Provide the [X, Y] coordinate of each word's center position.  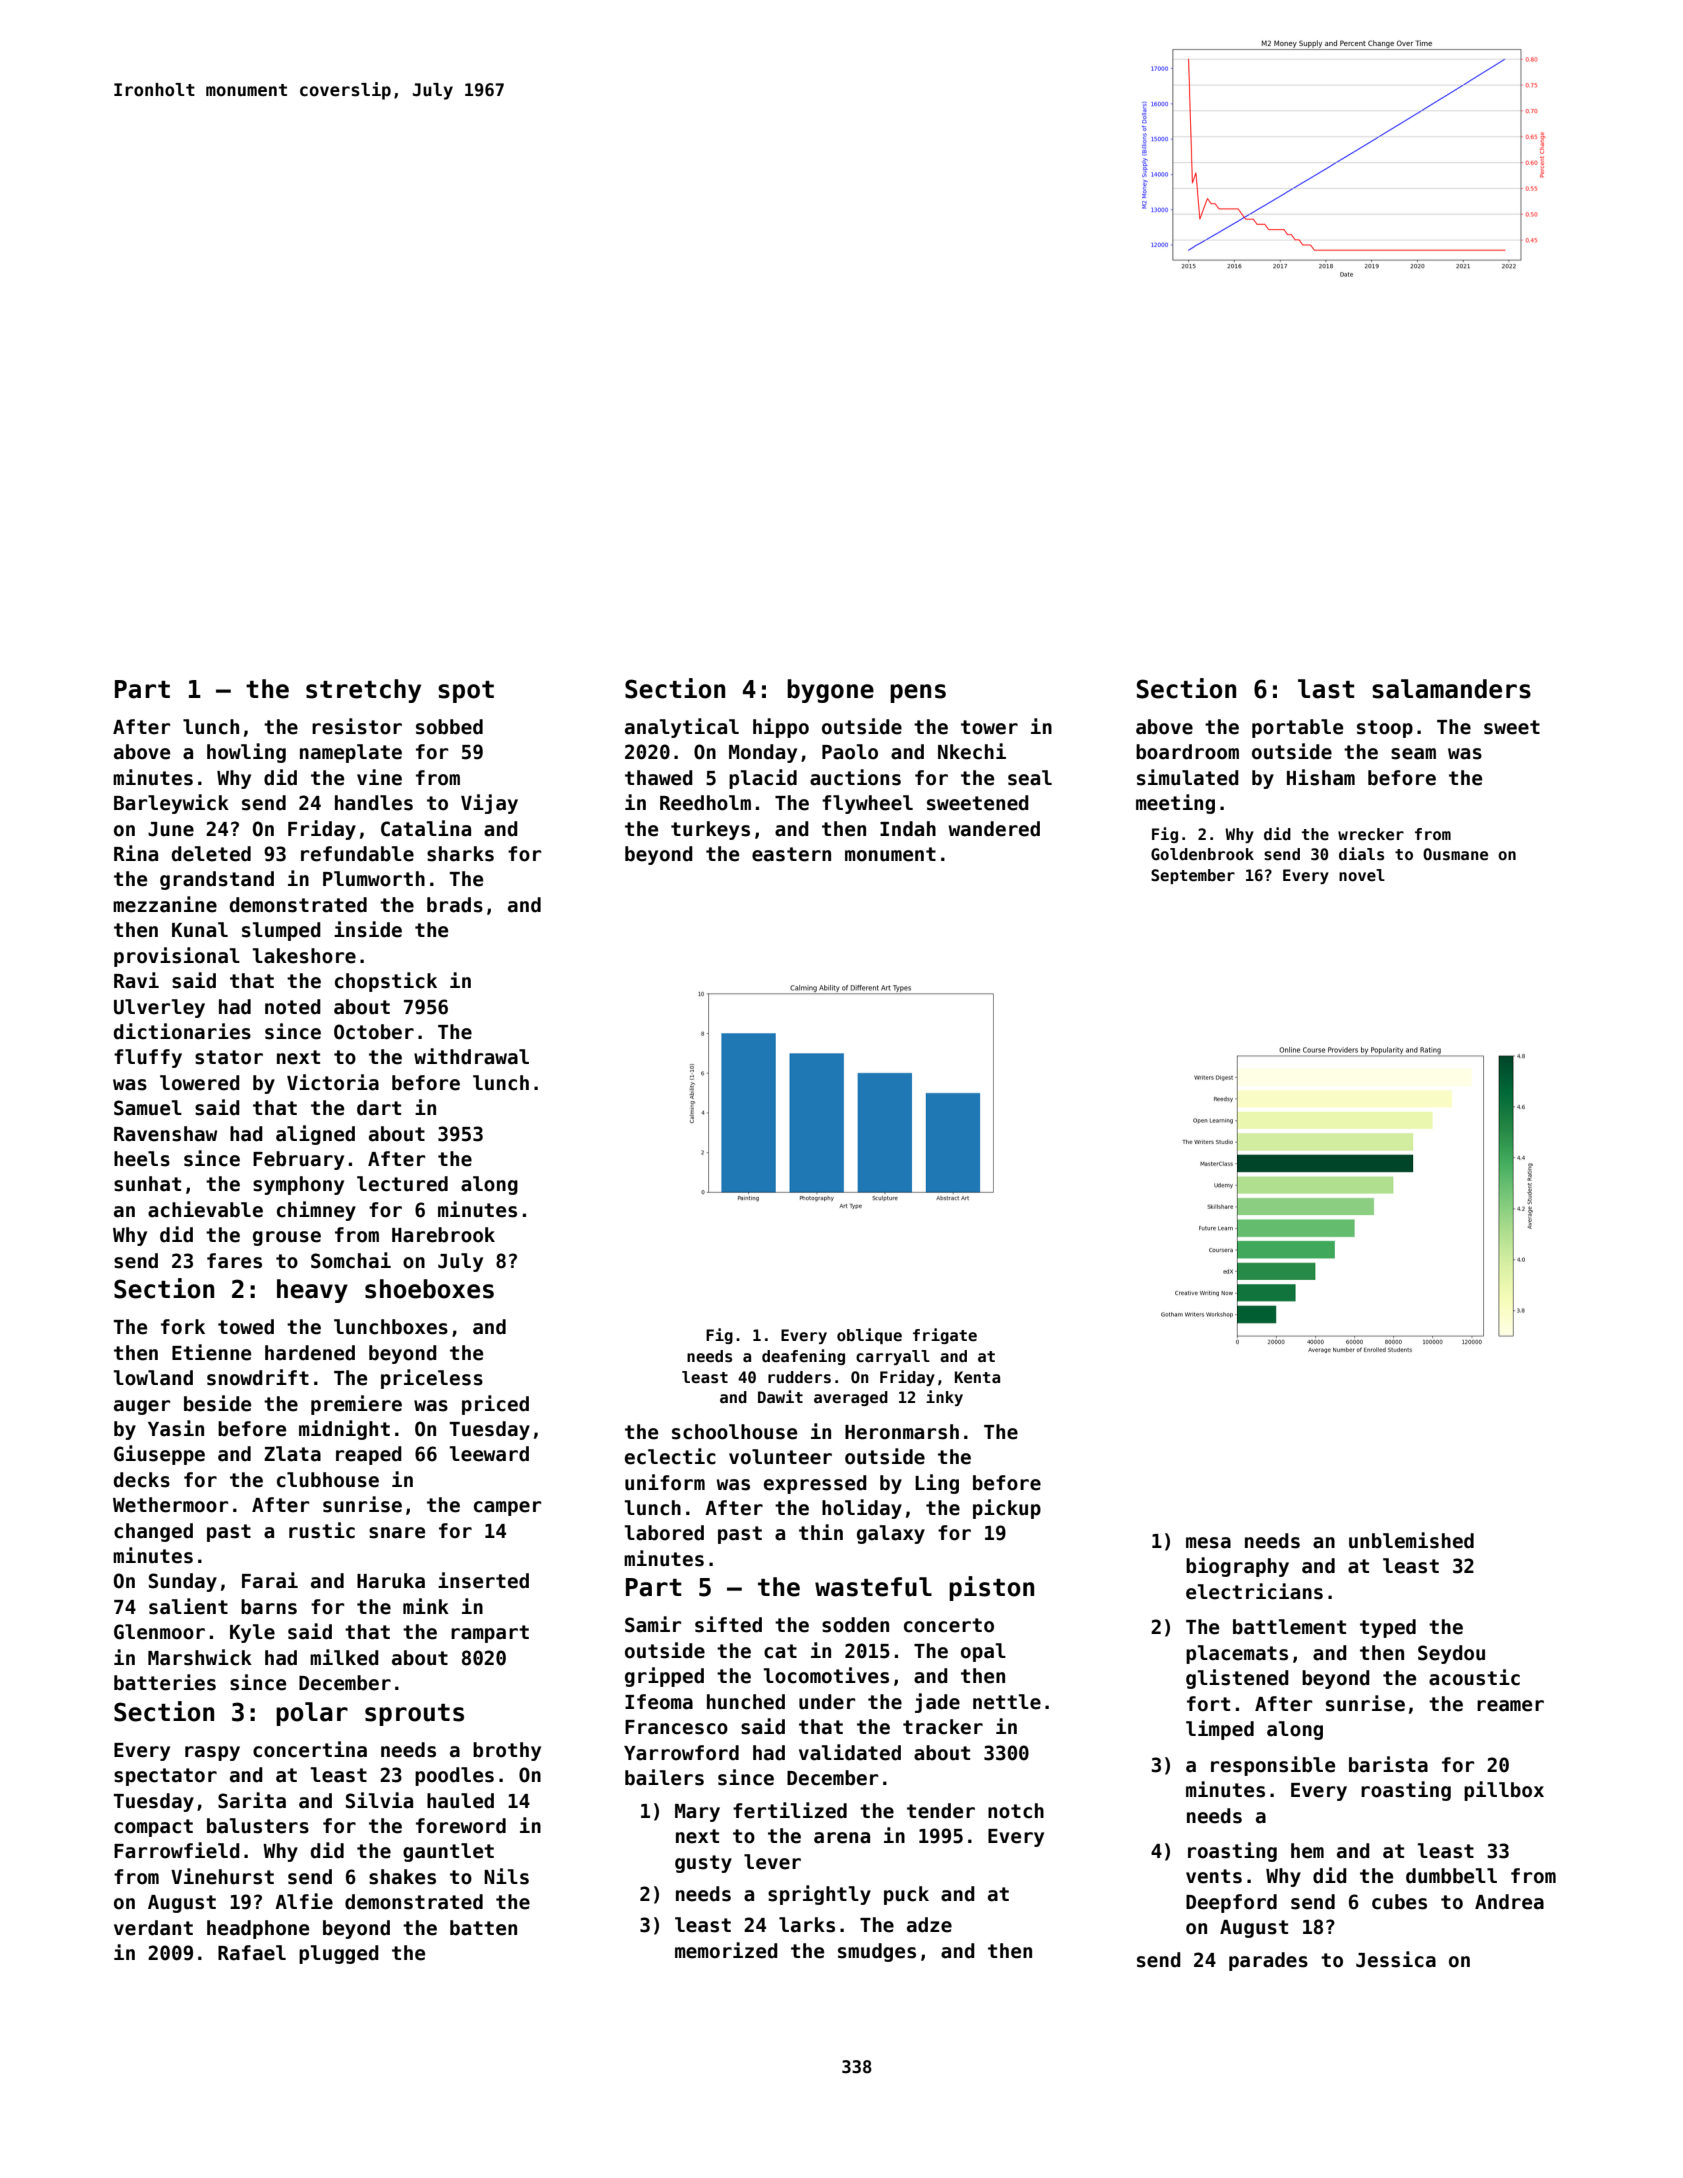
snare [397, 1533]
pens [918, 693]
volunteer [780, 1457]
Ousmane [1455, 854]
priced [495, 1405]
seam [1413, 754]
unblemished [1411, 1540]
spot [466, 692]
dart [379, 1108]
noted [293, 1007]
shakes [402, 1877]
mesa [1208, 1543]
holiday [862, 1509]
